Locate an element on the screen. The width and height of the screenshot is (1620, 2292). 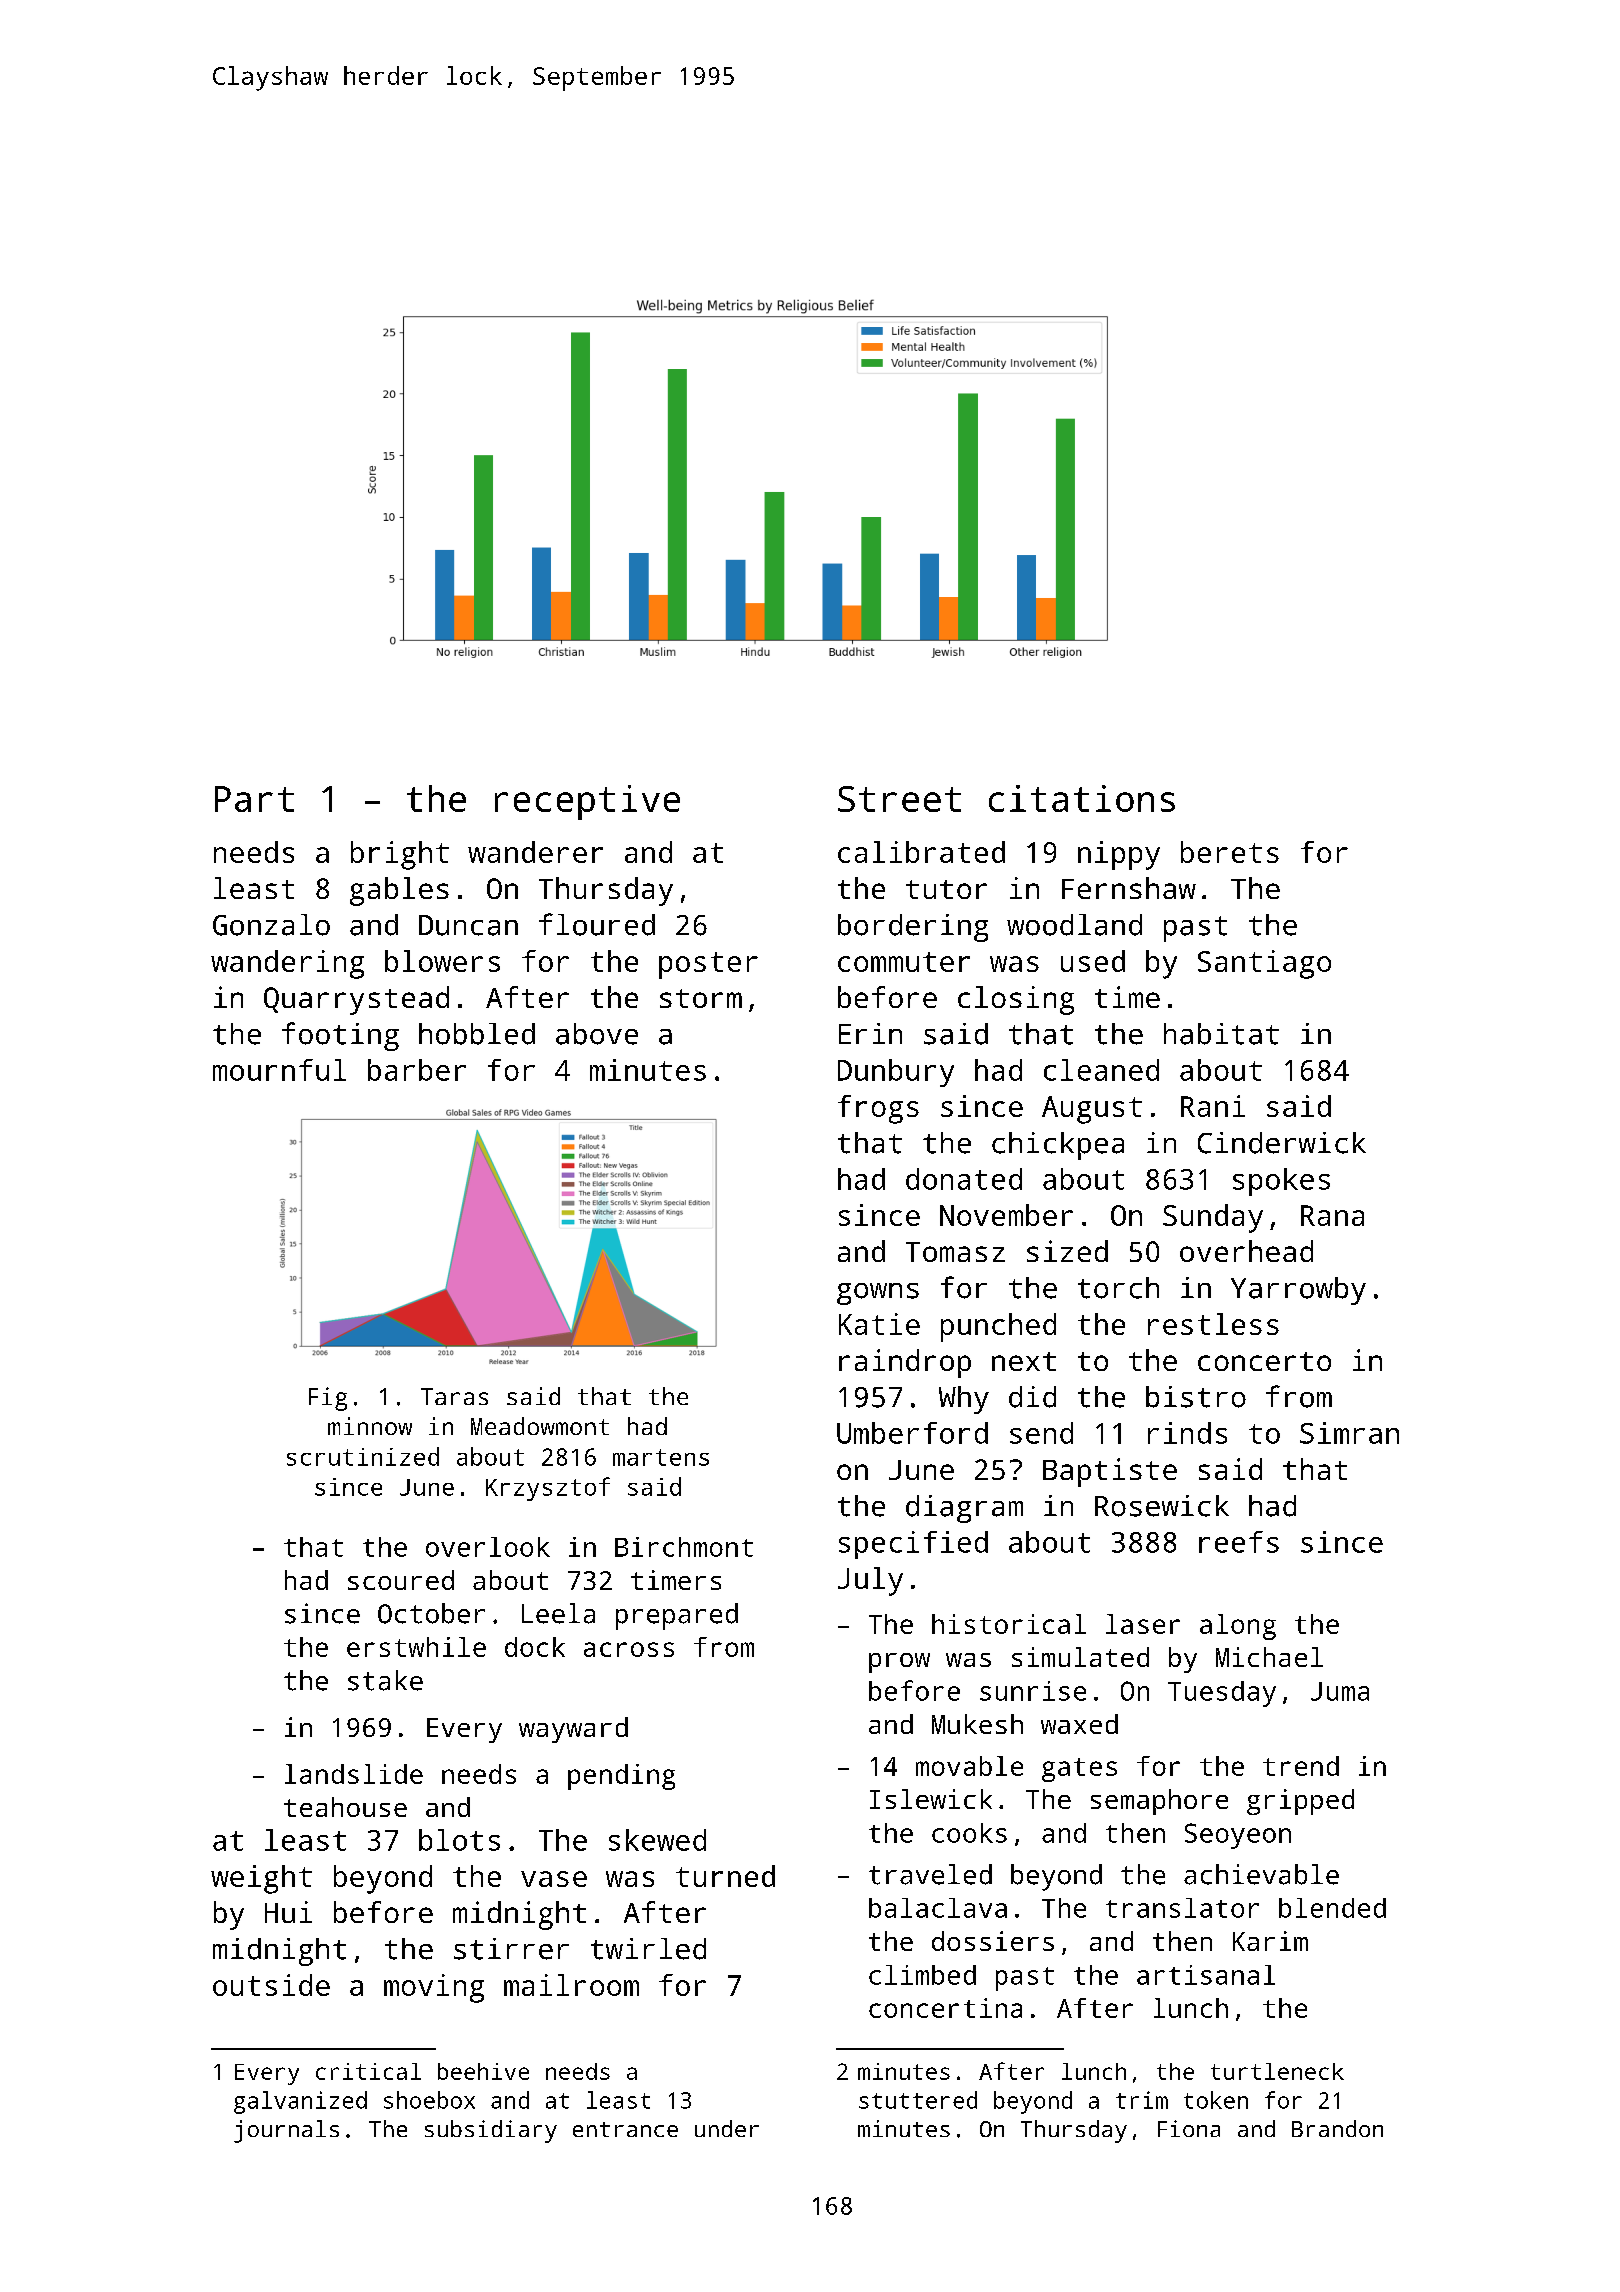
Karim is located at coordinates (1270, 1941).
